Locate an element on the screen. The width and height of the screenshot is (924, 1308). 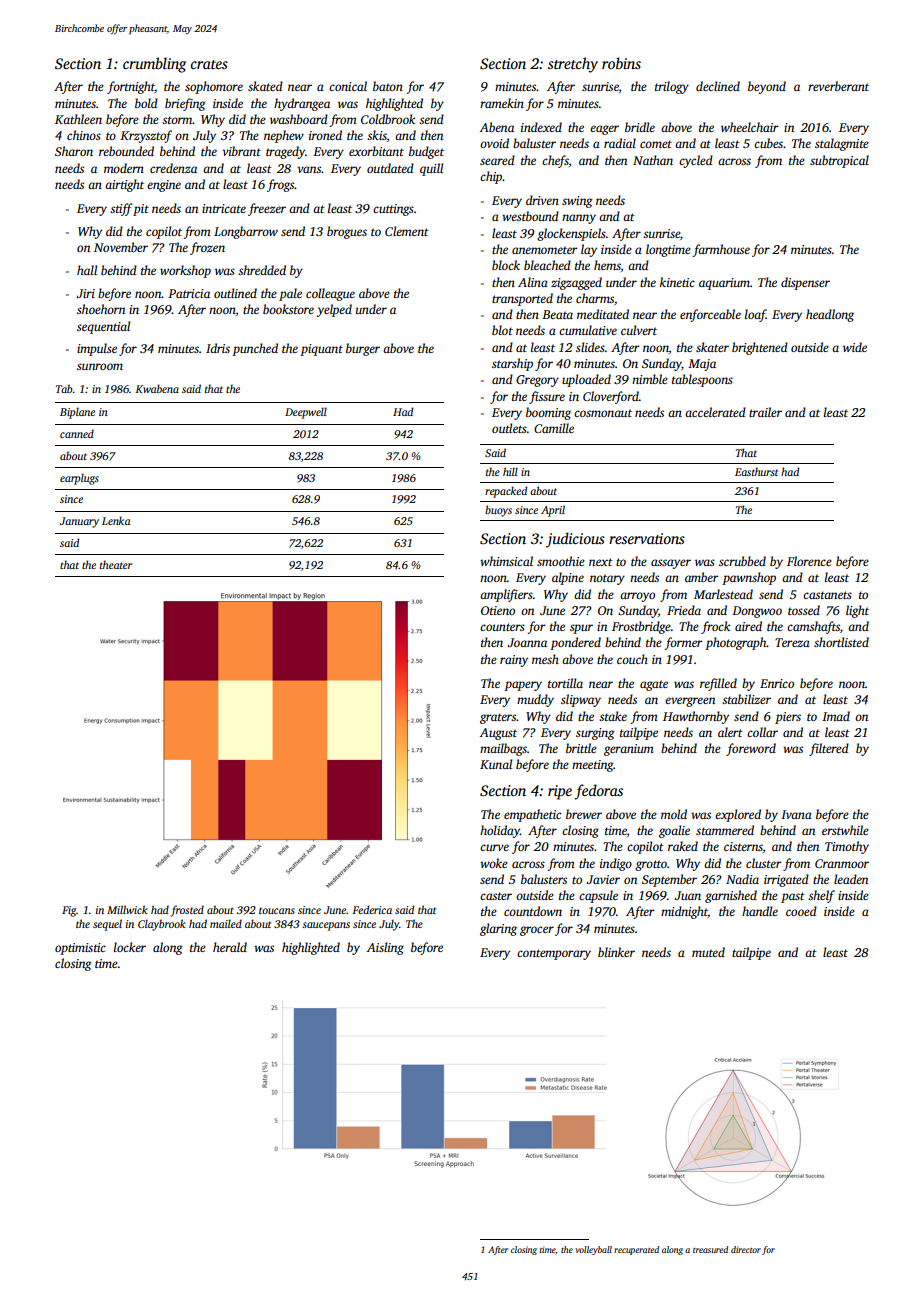
impulse is located at coordinates (97, 349).
